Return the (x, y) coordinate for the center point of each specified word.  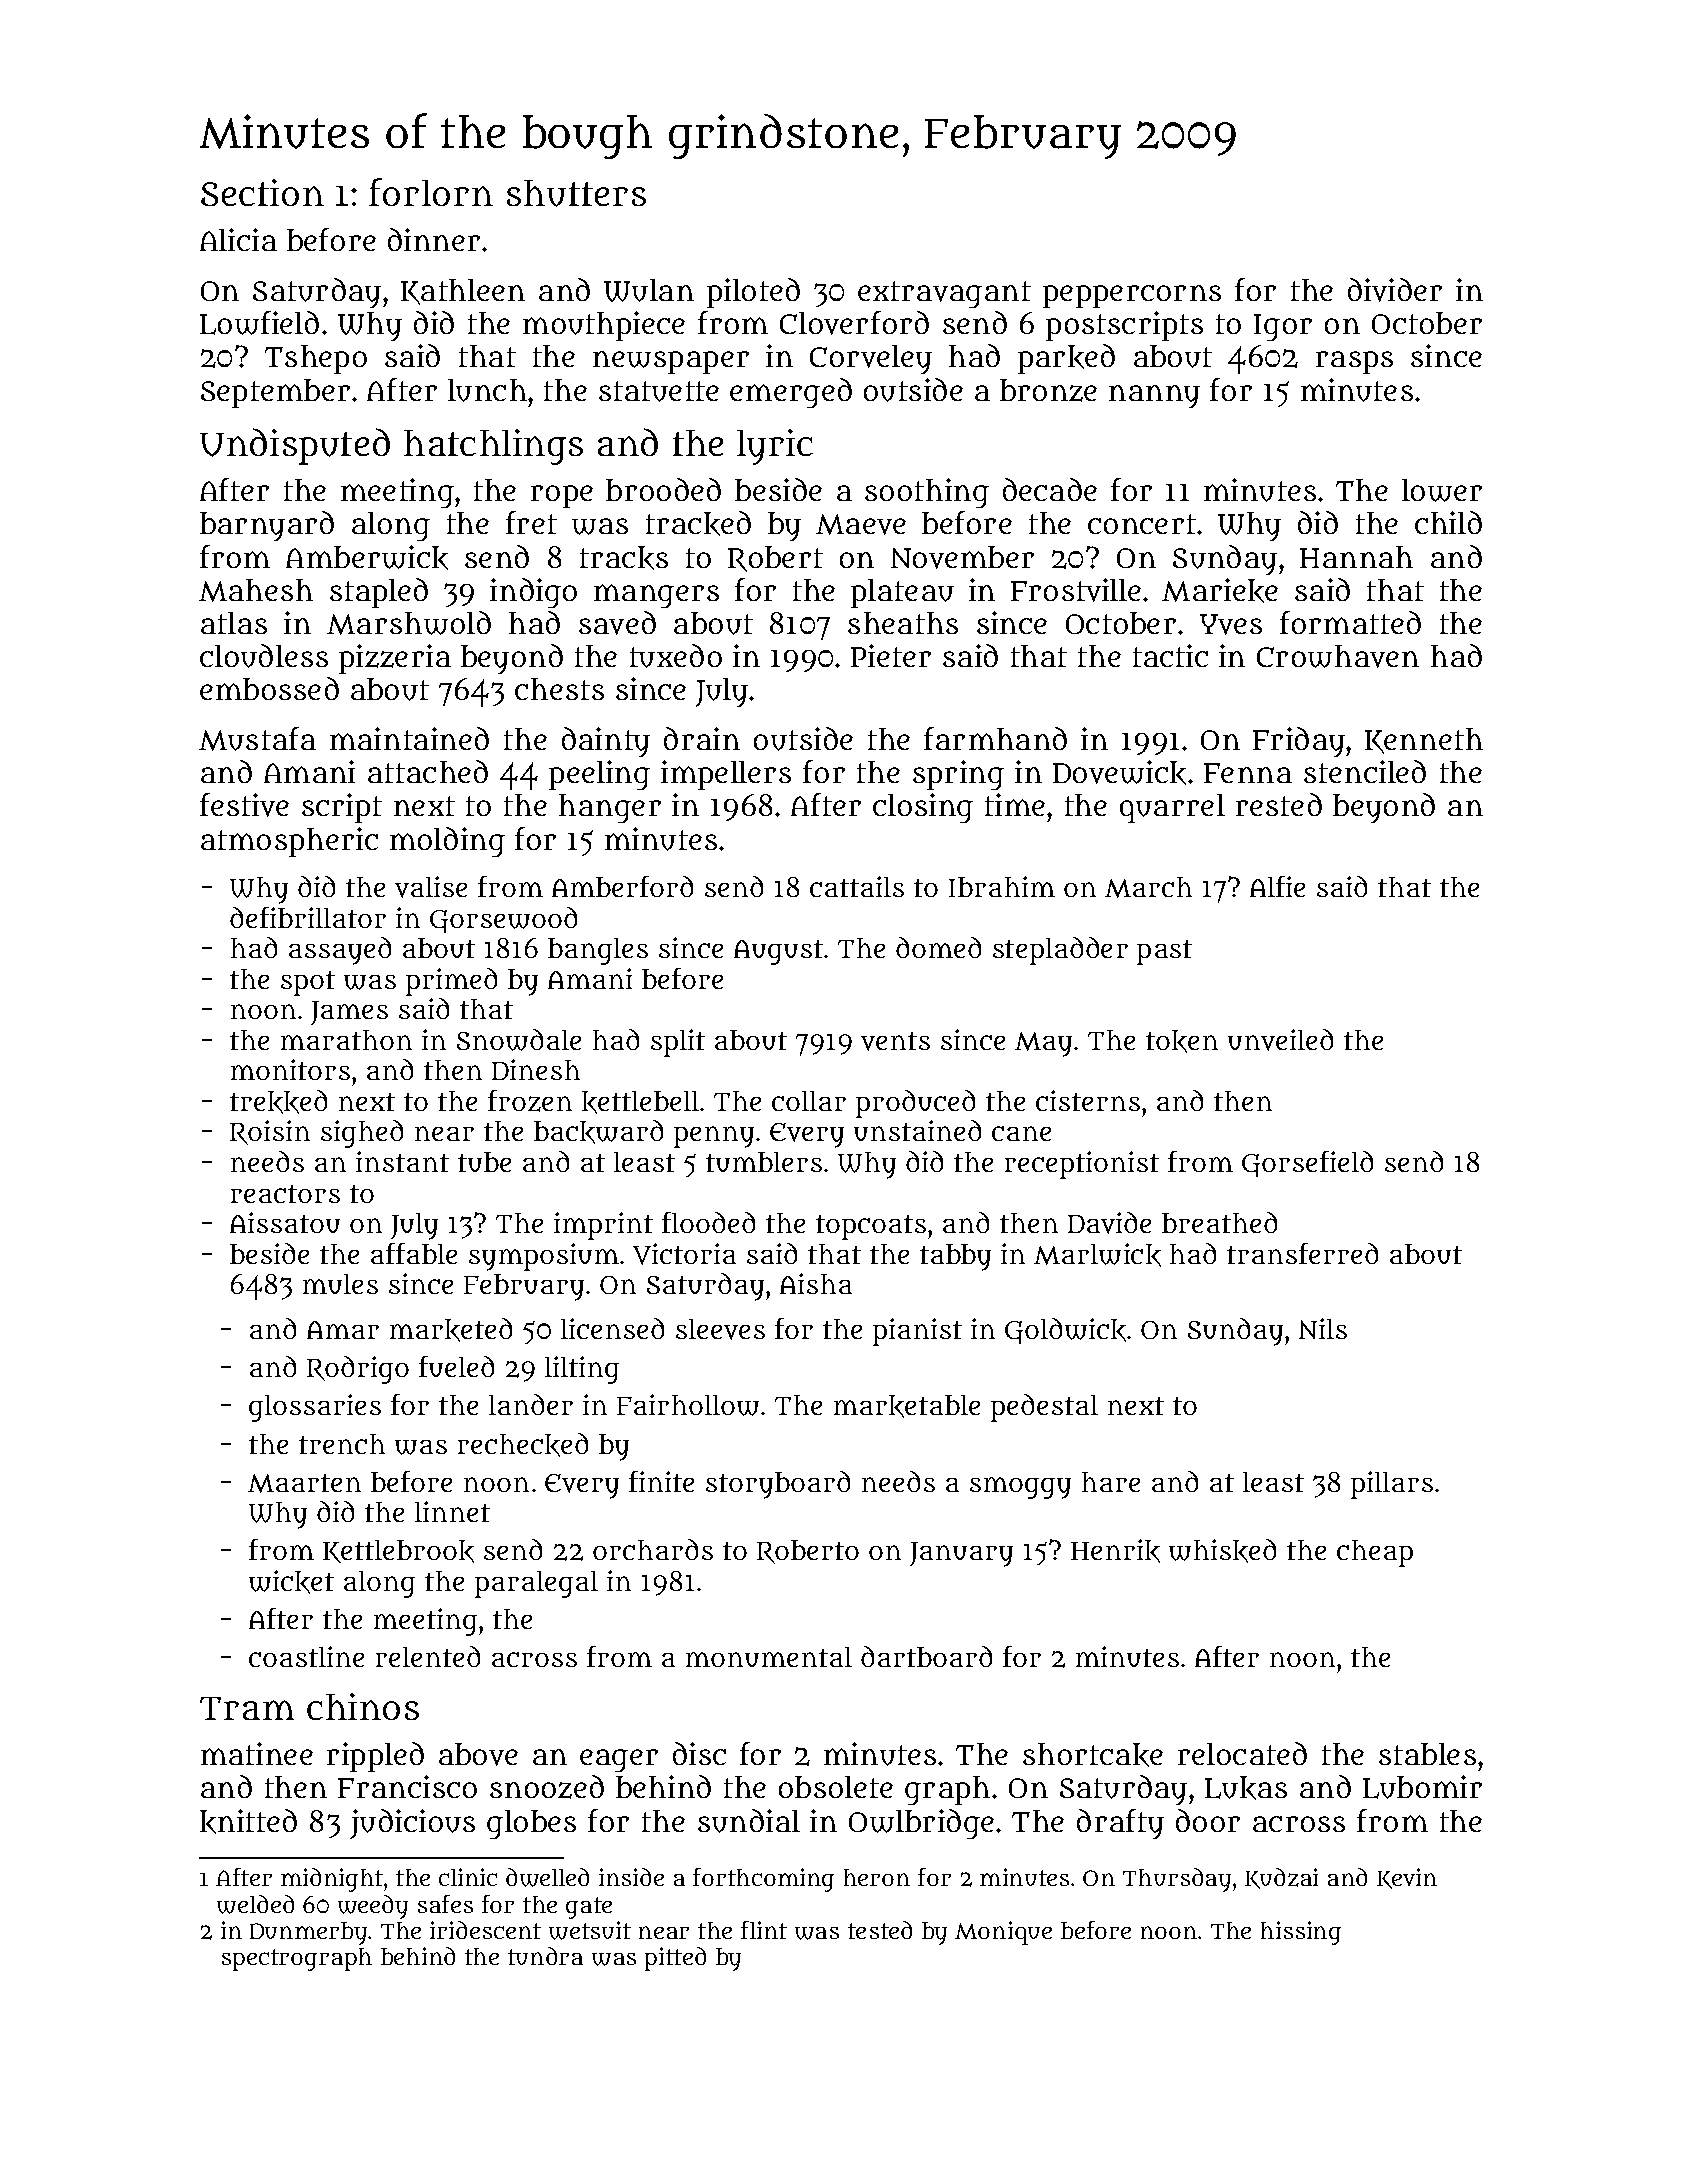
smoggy (1020, 1488)
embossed (269, 688)
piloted (753, 293)
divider (1395, 290)
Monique (1003, 1933)
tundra (545, 1956)
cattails (857, 886)
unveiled (1280, 1040)
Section (262, 192)
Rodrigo (358, 1370)
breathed (1219, 1222)
